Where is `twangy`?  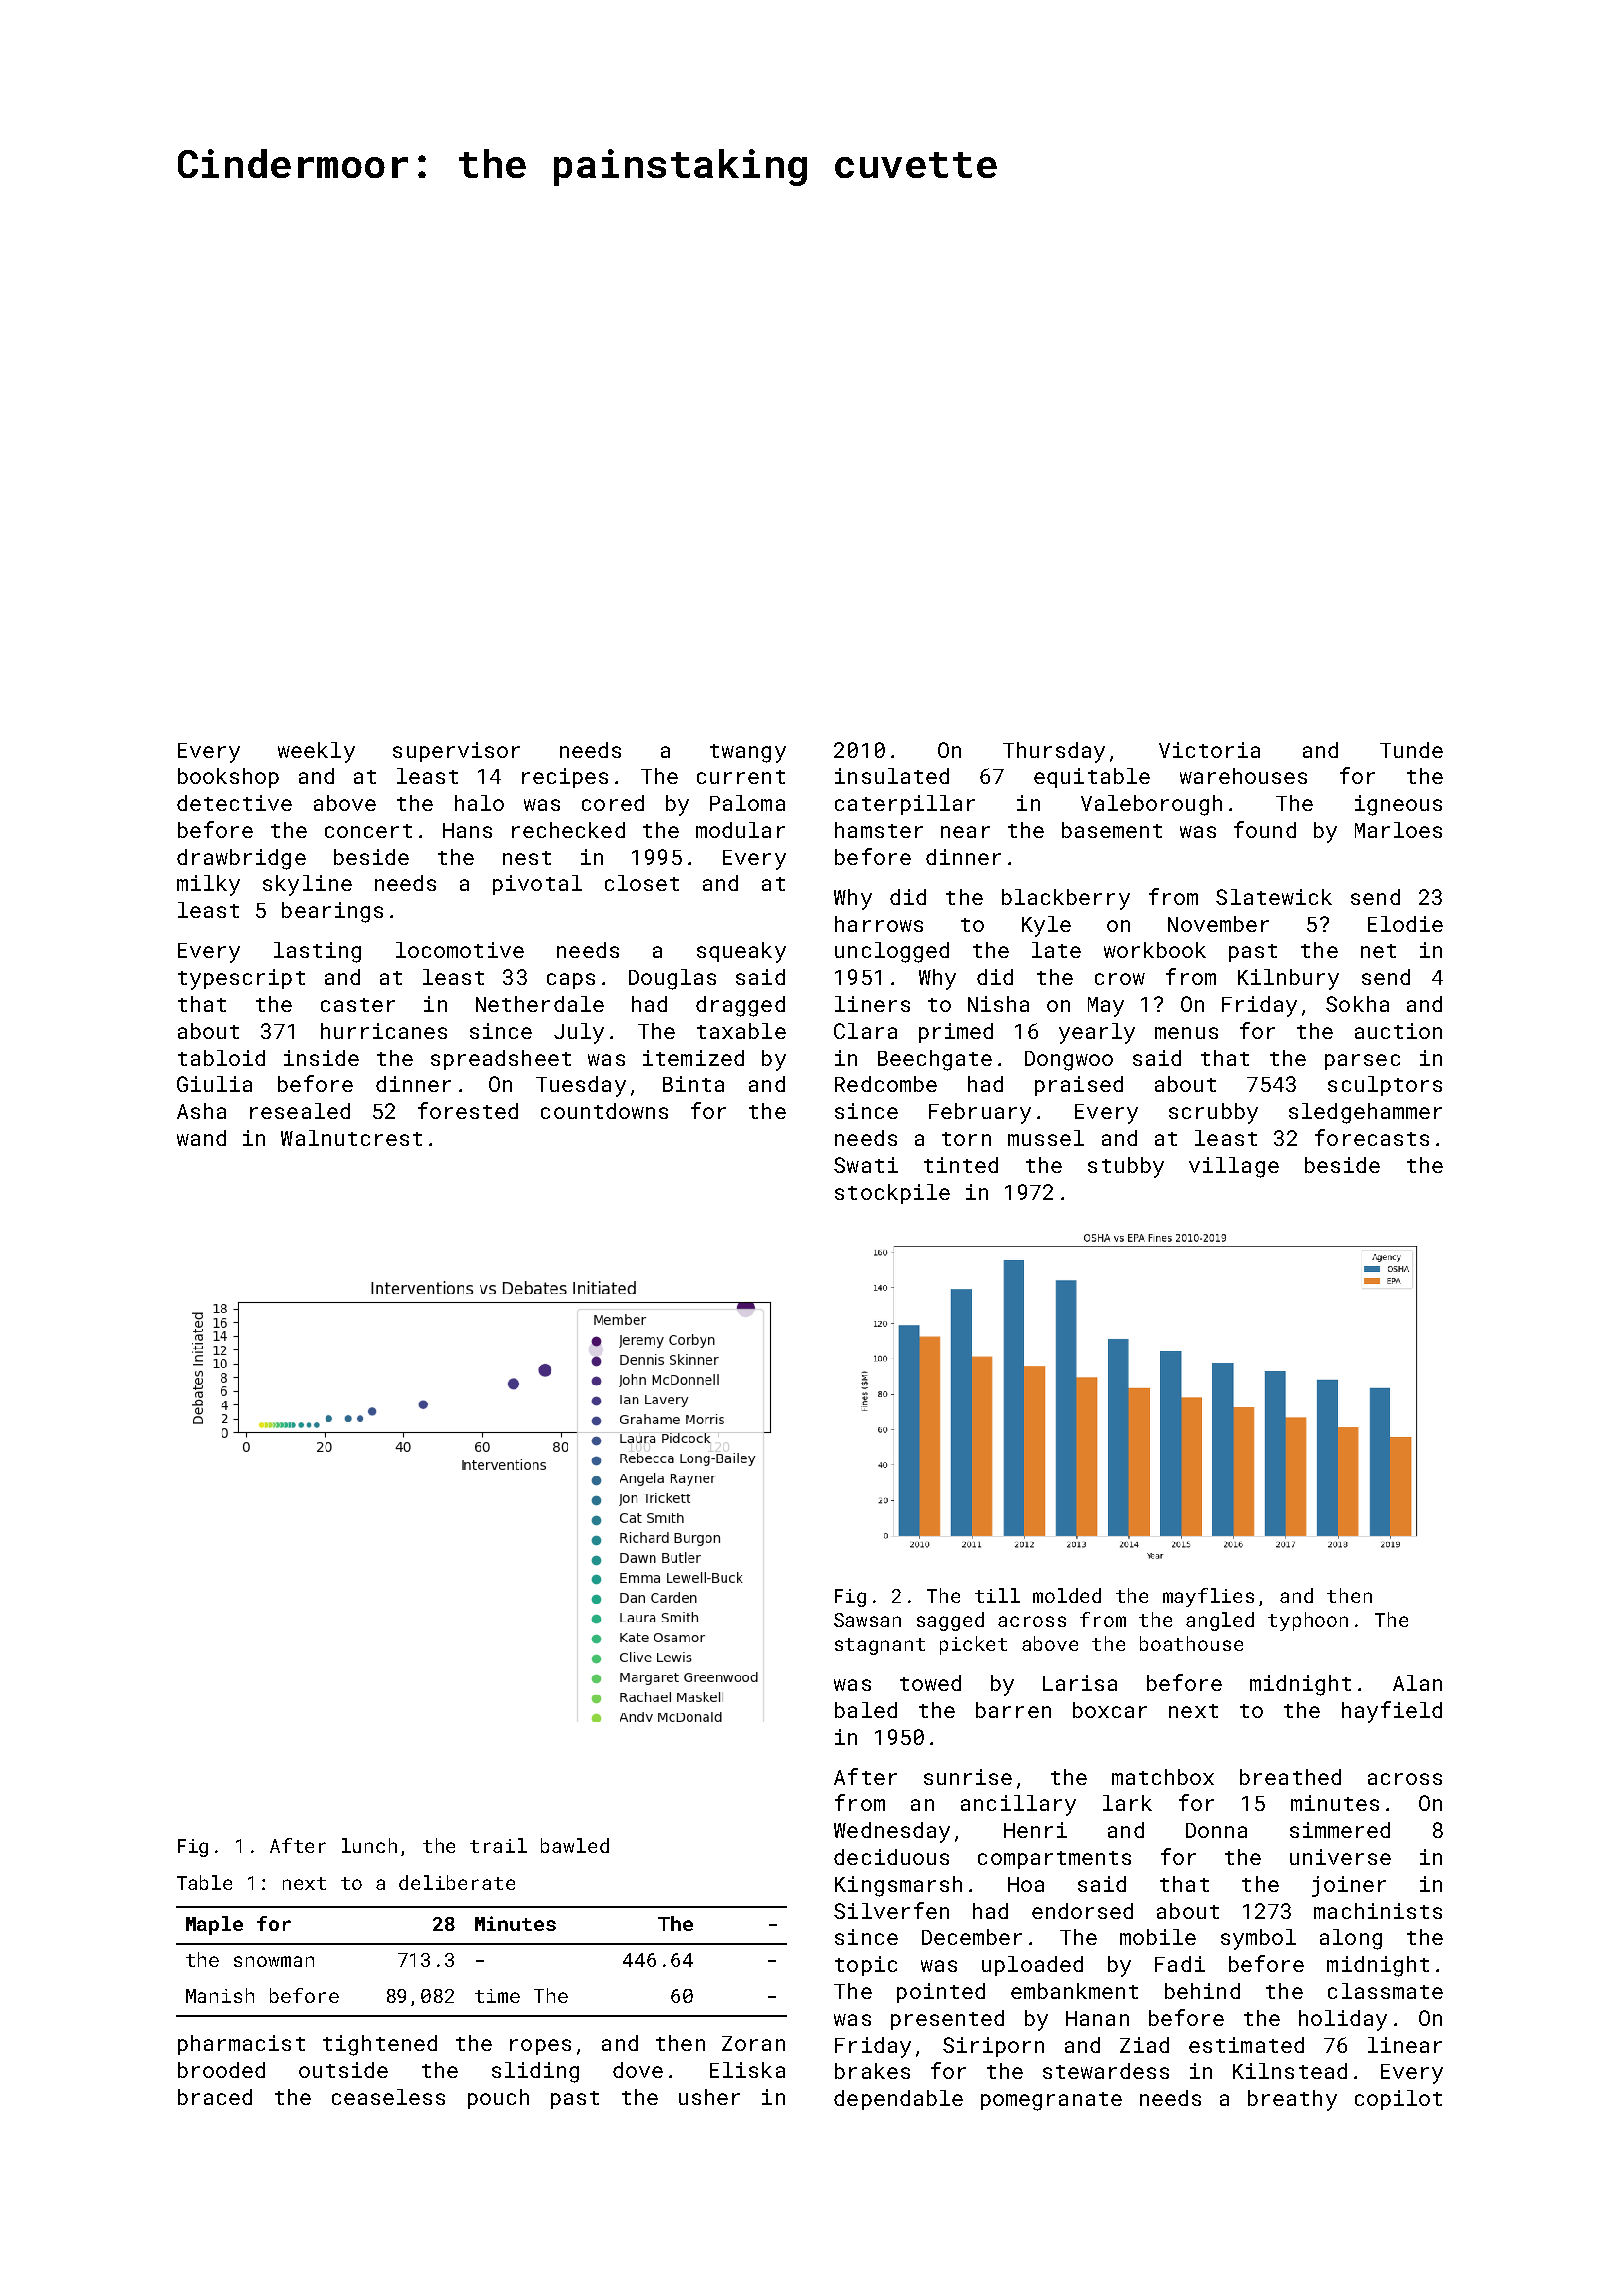
twangy is located at coordinates (748, 753).
